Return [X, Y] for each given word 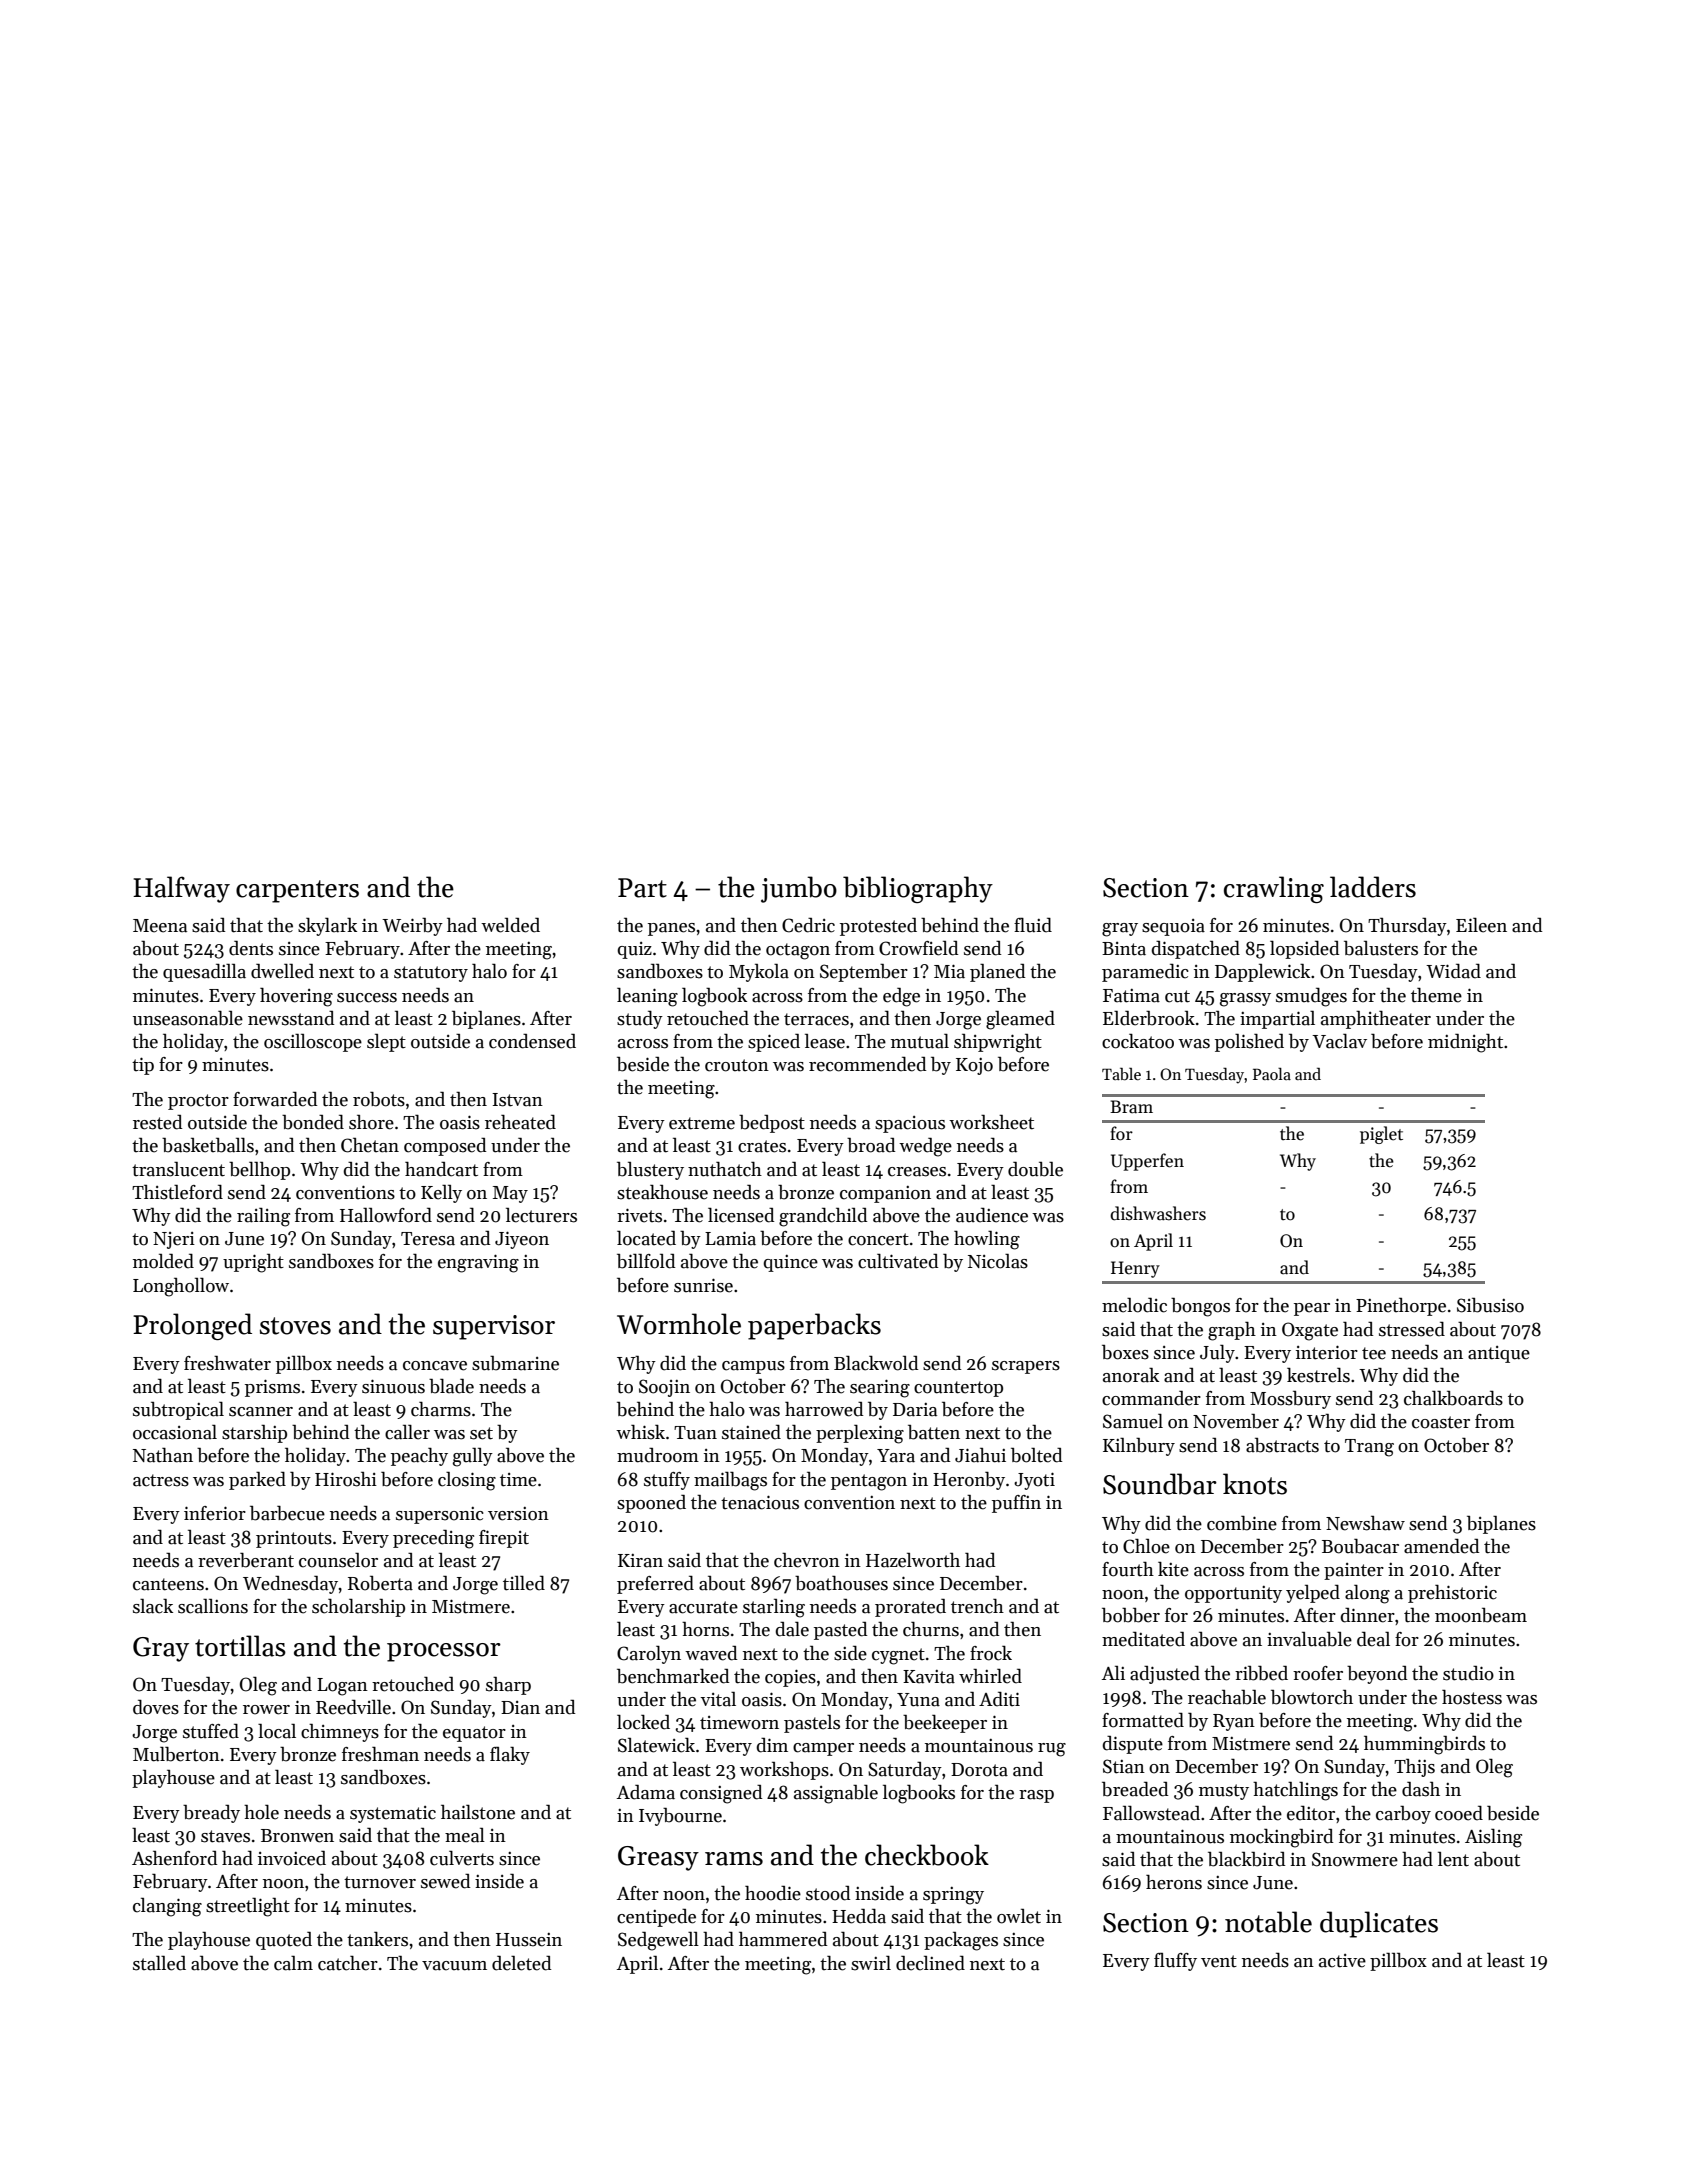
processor [444, 1652]
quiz [634, 950]
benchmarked [673, 1676]
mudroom [658, 1455]
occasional [175, 1432]
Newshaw [1365, 1523]
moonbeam [1481, 1615]
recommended [867, 1064]
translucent [178, 1169]
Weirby [412, 927]
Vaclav [1339, 1041]
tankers [377, 1939]
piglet [1381, 1135]
